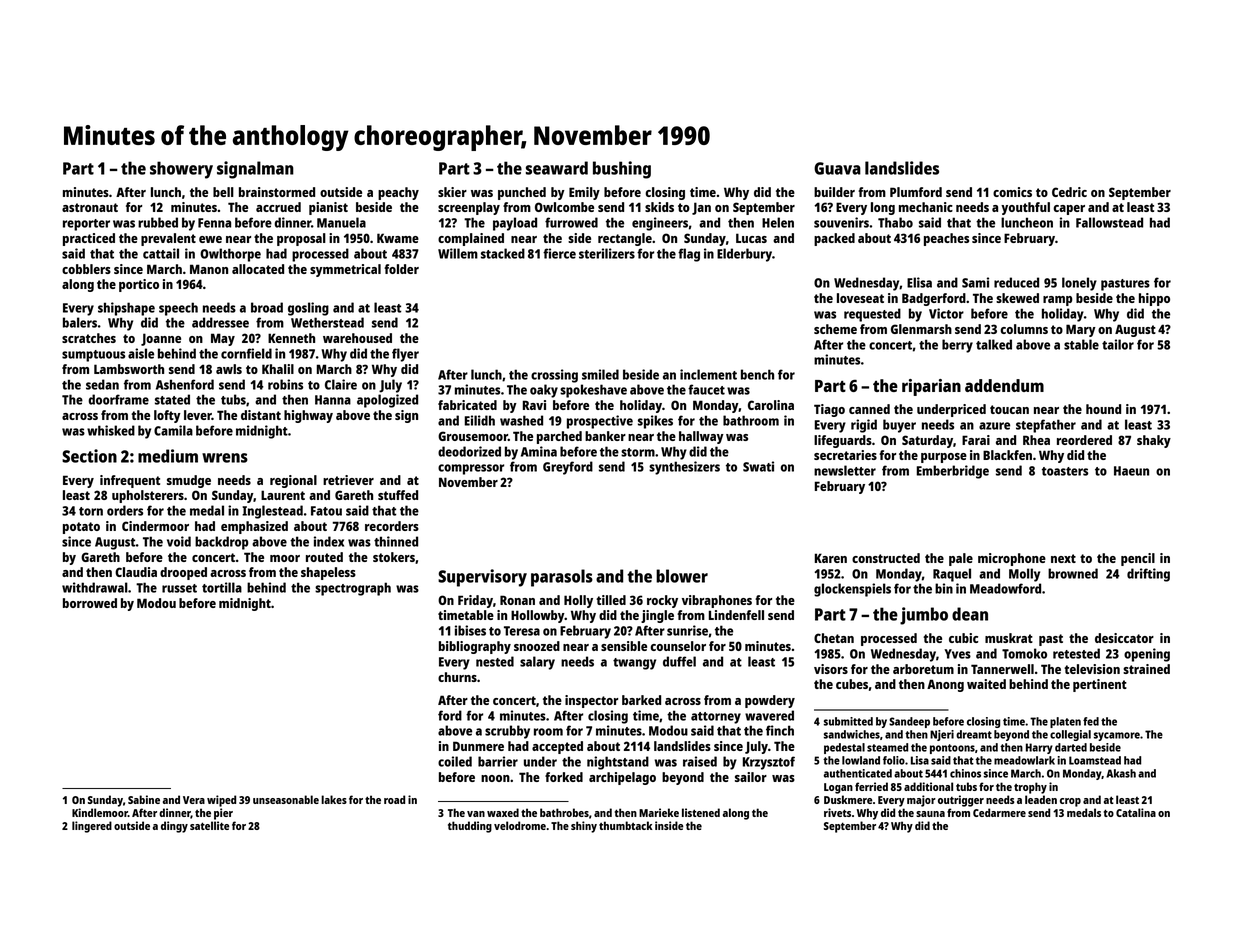 The width and height of the document is (1233, 952). Describe the element at coordinates (1109, 222) in the document. I see `Fallowstead` at that location.
